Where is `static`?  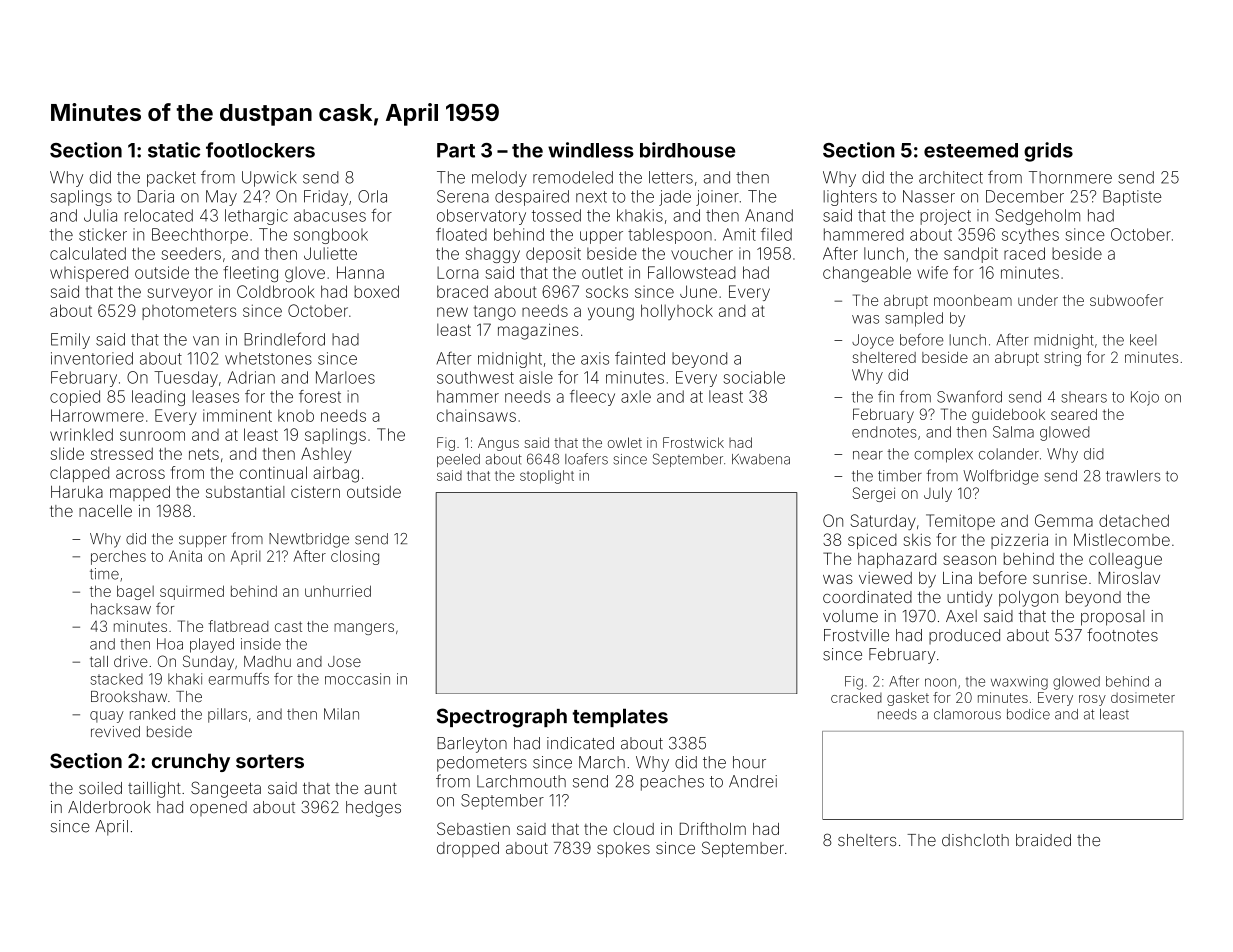
static is located at coordinates (174, 150).
